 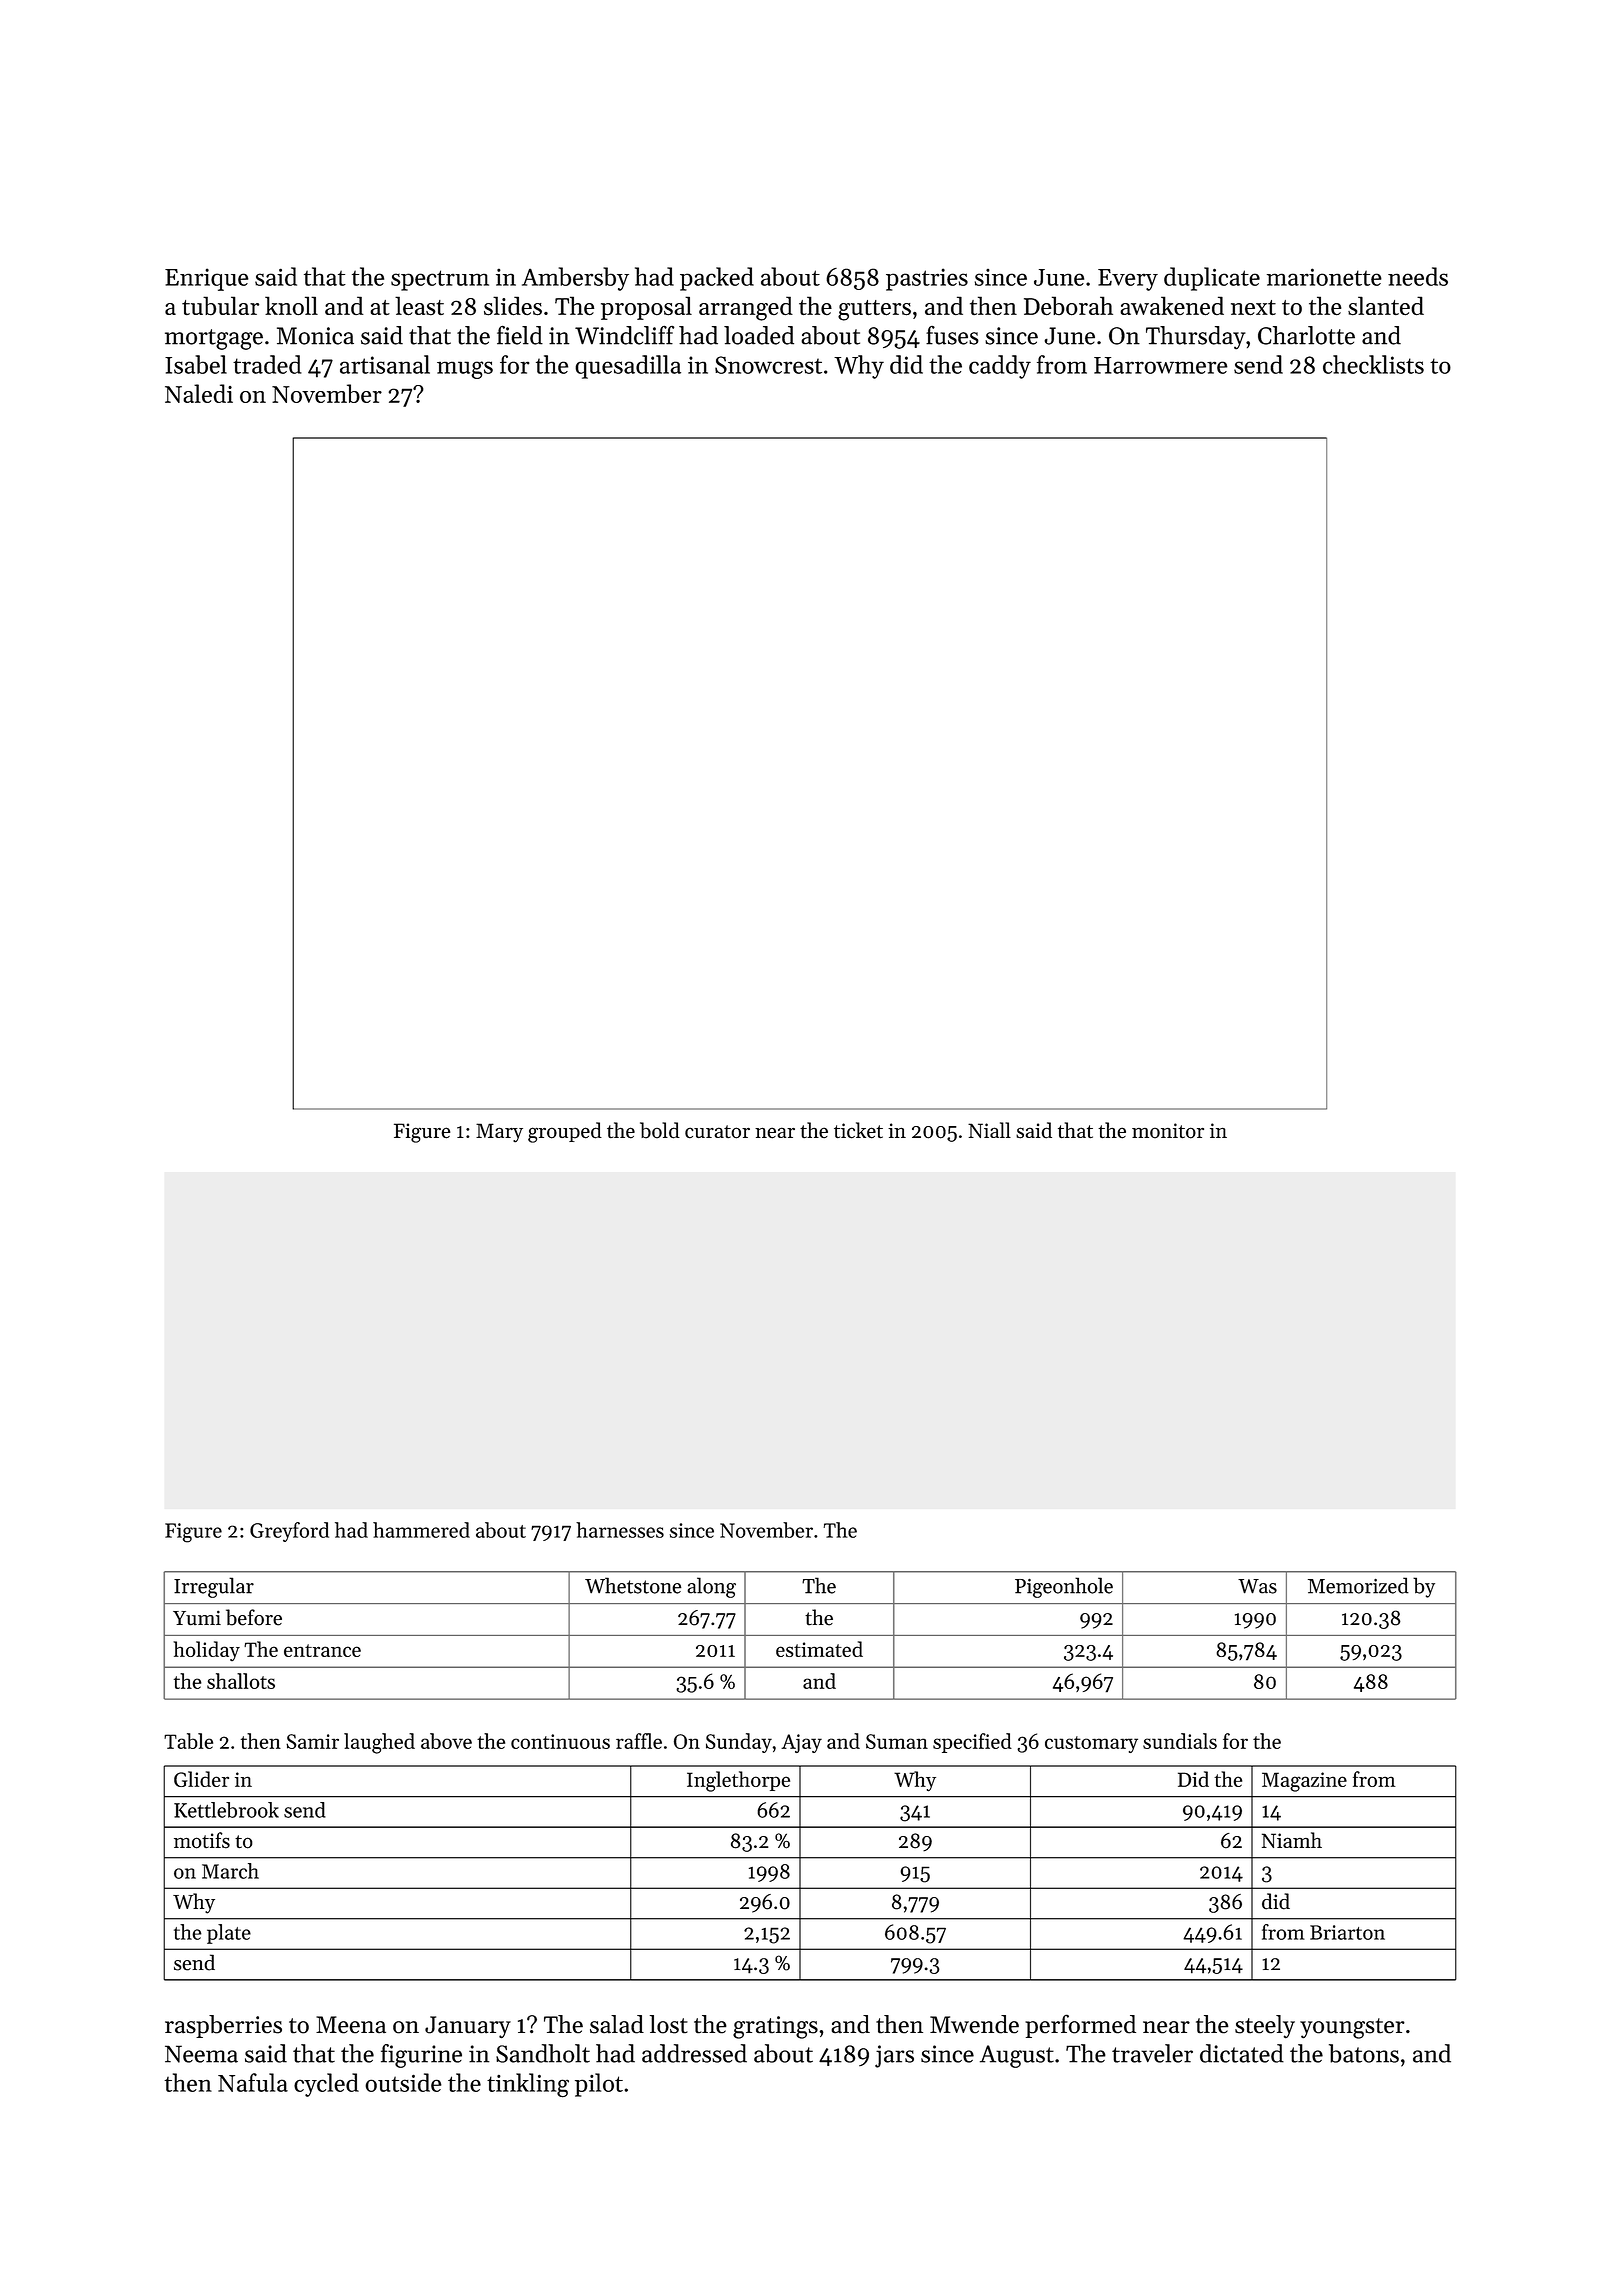 I want to click on needs, so click(x=1418, y=276).
